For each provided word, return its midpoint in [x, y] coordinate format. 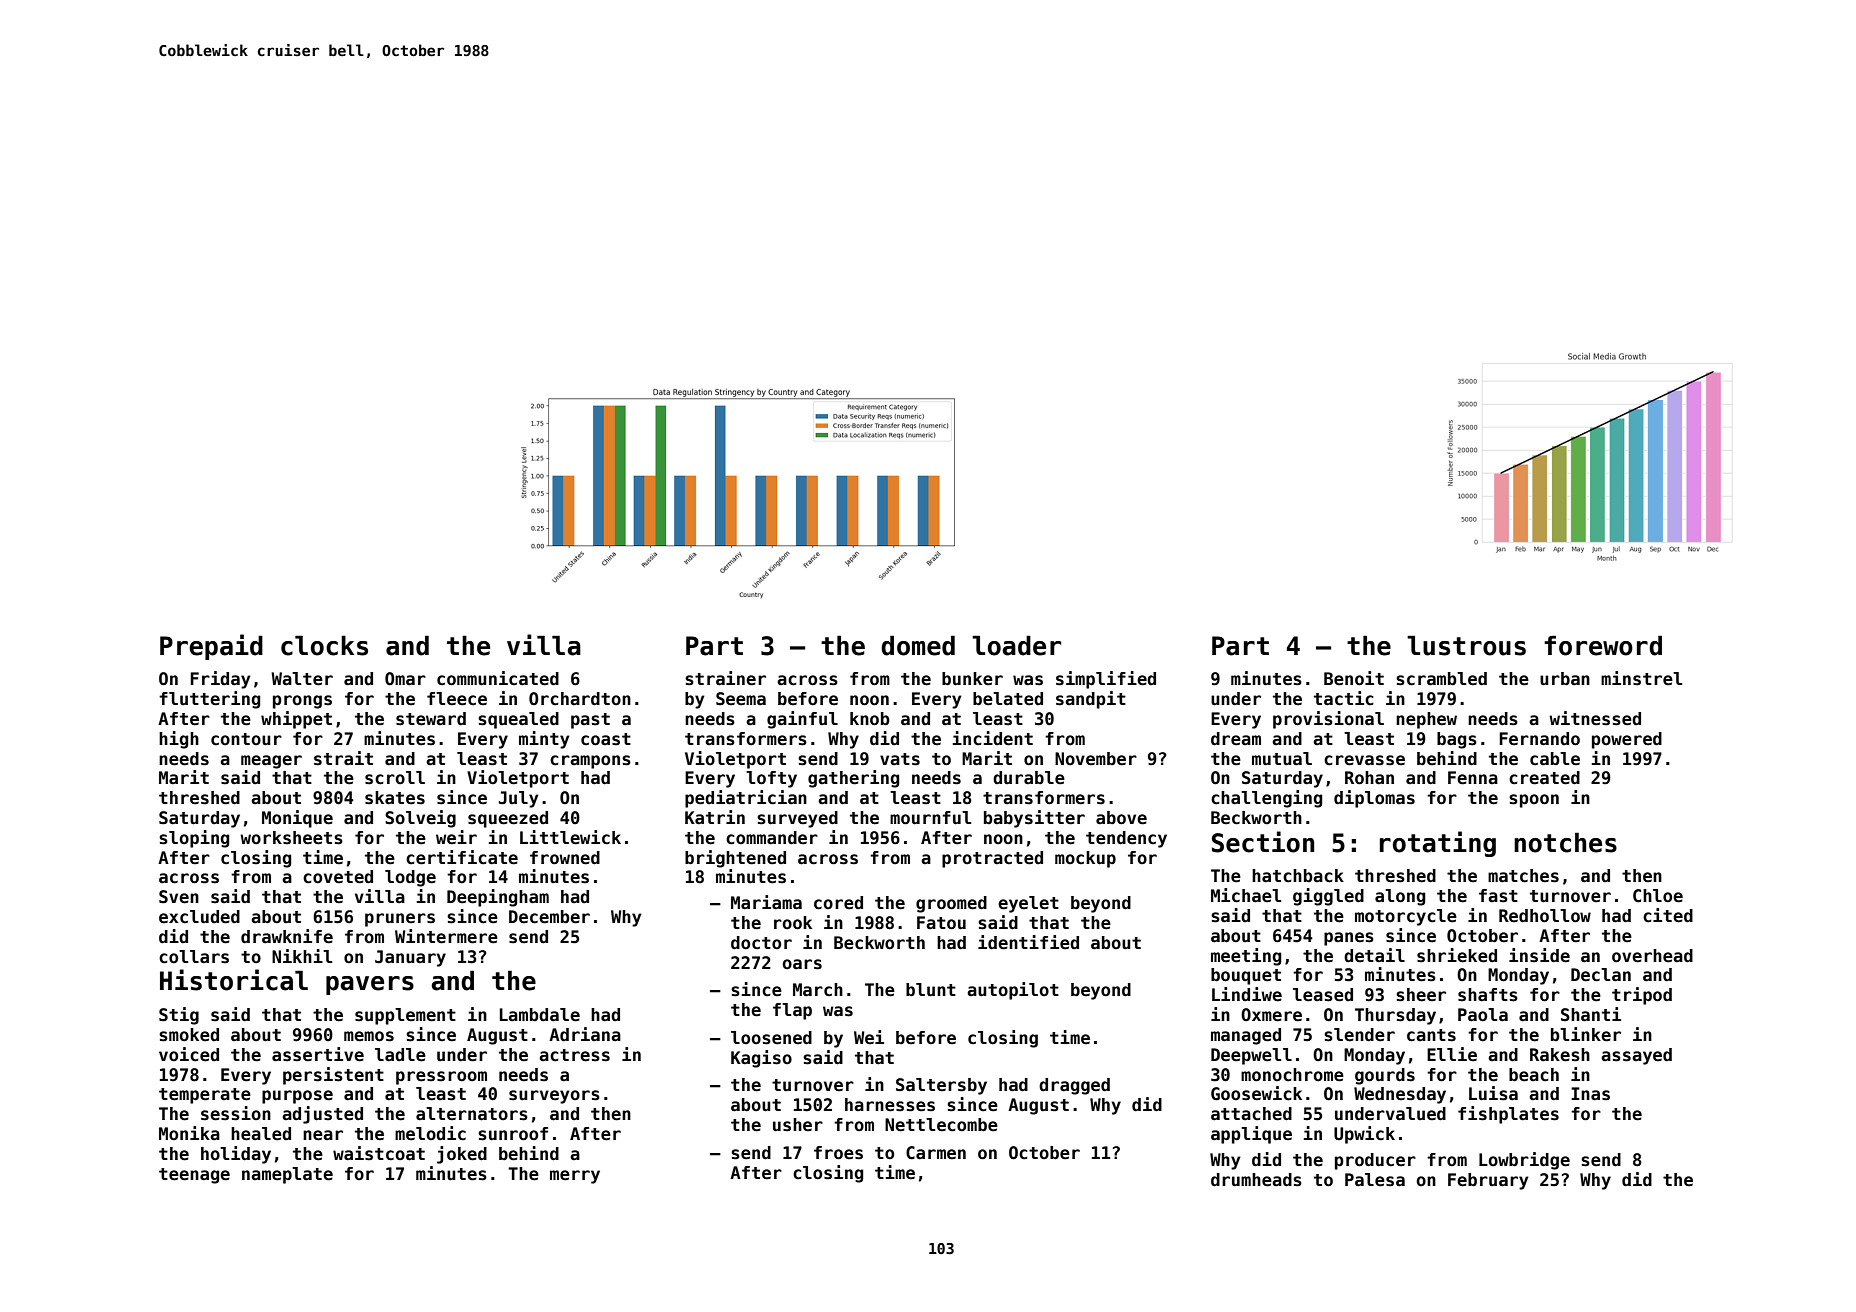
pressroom [441, 1078]
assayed [1636, 1056]
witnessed [1595, 718]
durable [1029, 778]
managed [1246, 1036]
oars [802, 964]
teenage [194, 1176]
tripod [1642, 996]
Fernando [1539, 739]
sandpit [1091, 700]
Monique [297, 819]
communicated [498, 678]
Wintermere [446, 936]
